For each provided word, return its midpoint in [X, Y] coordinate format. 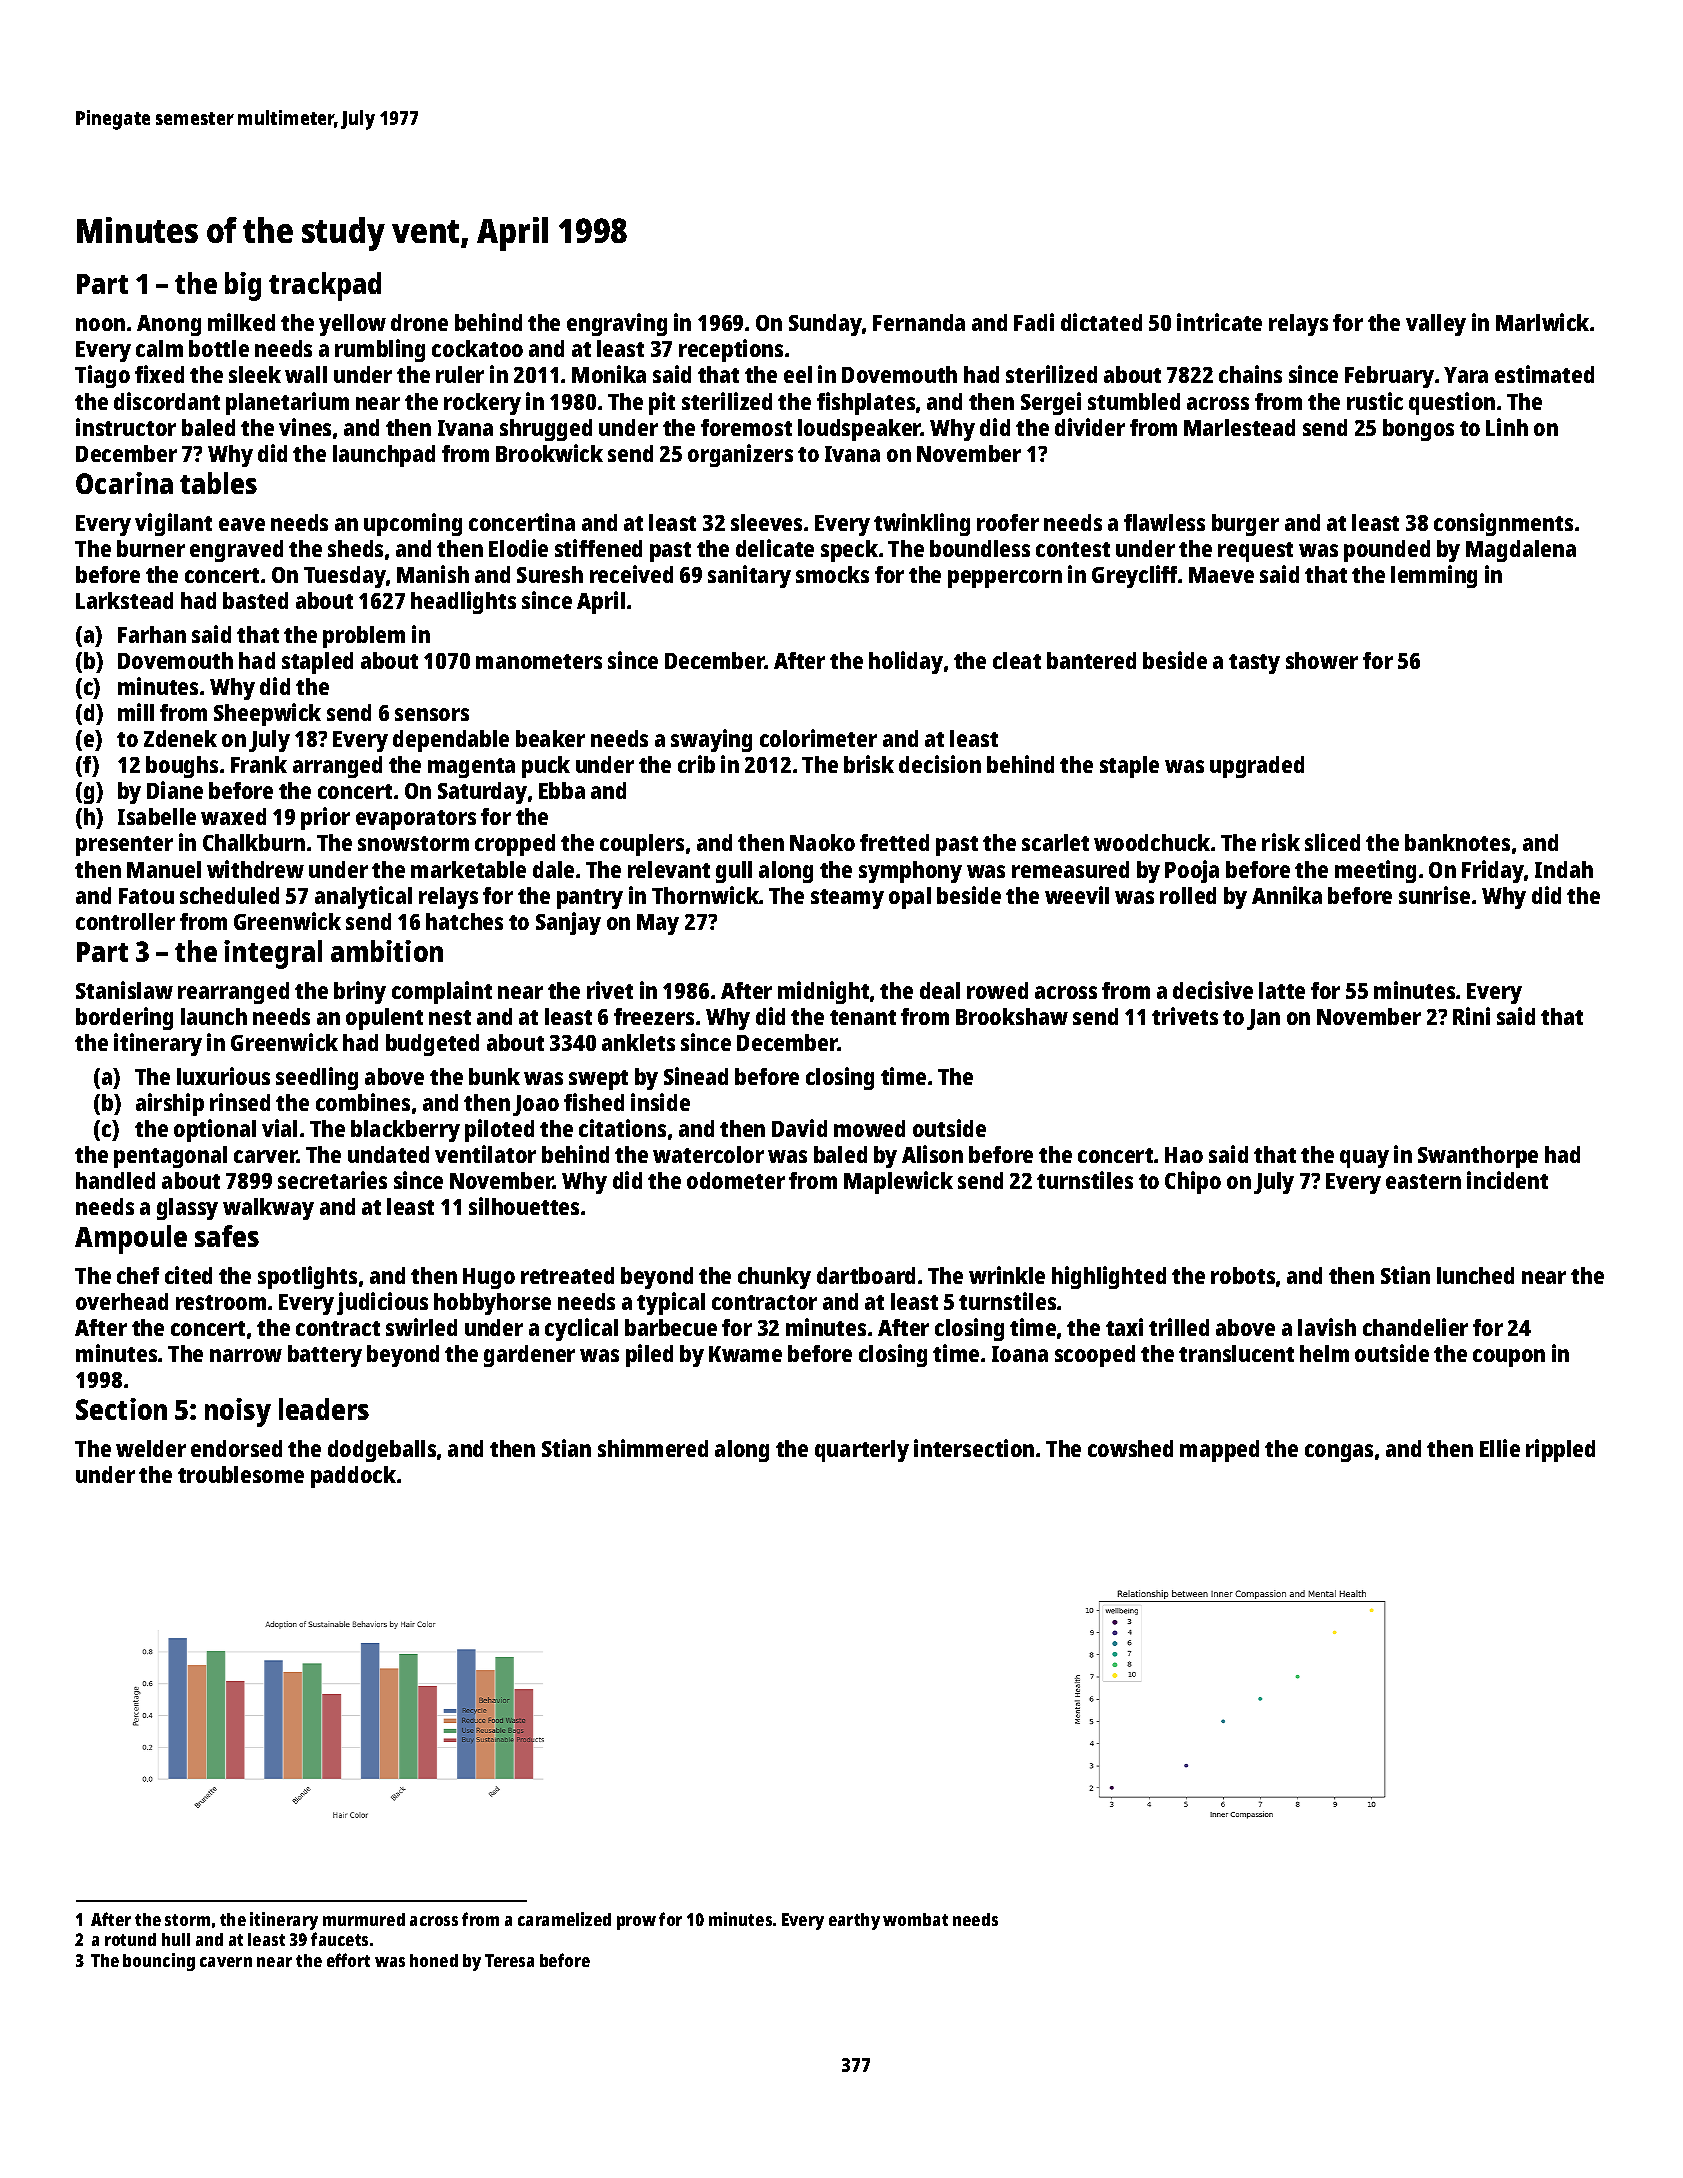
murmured [364, 1919]
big [243, 286]
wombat [915, 1919]
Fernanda [919, 322]
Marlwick [1542, 322]
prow [636, 1923]
